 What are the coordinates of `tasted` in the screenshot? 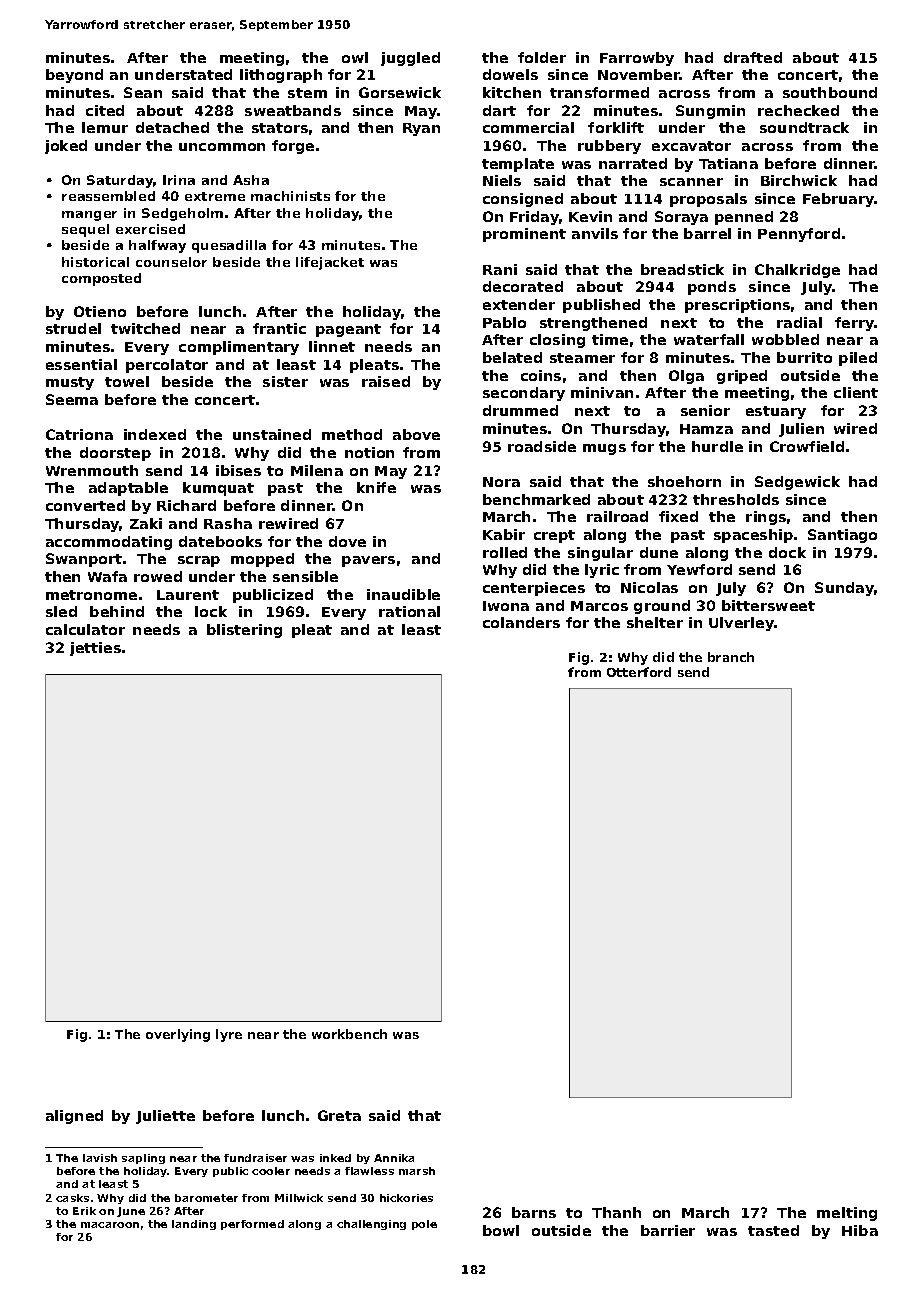 It's located at (773, 1230).
